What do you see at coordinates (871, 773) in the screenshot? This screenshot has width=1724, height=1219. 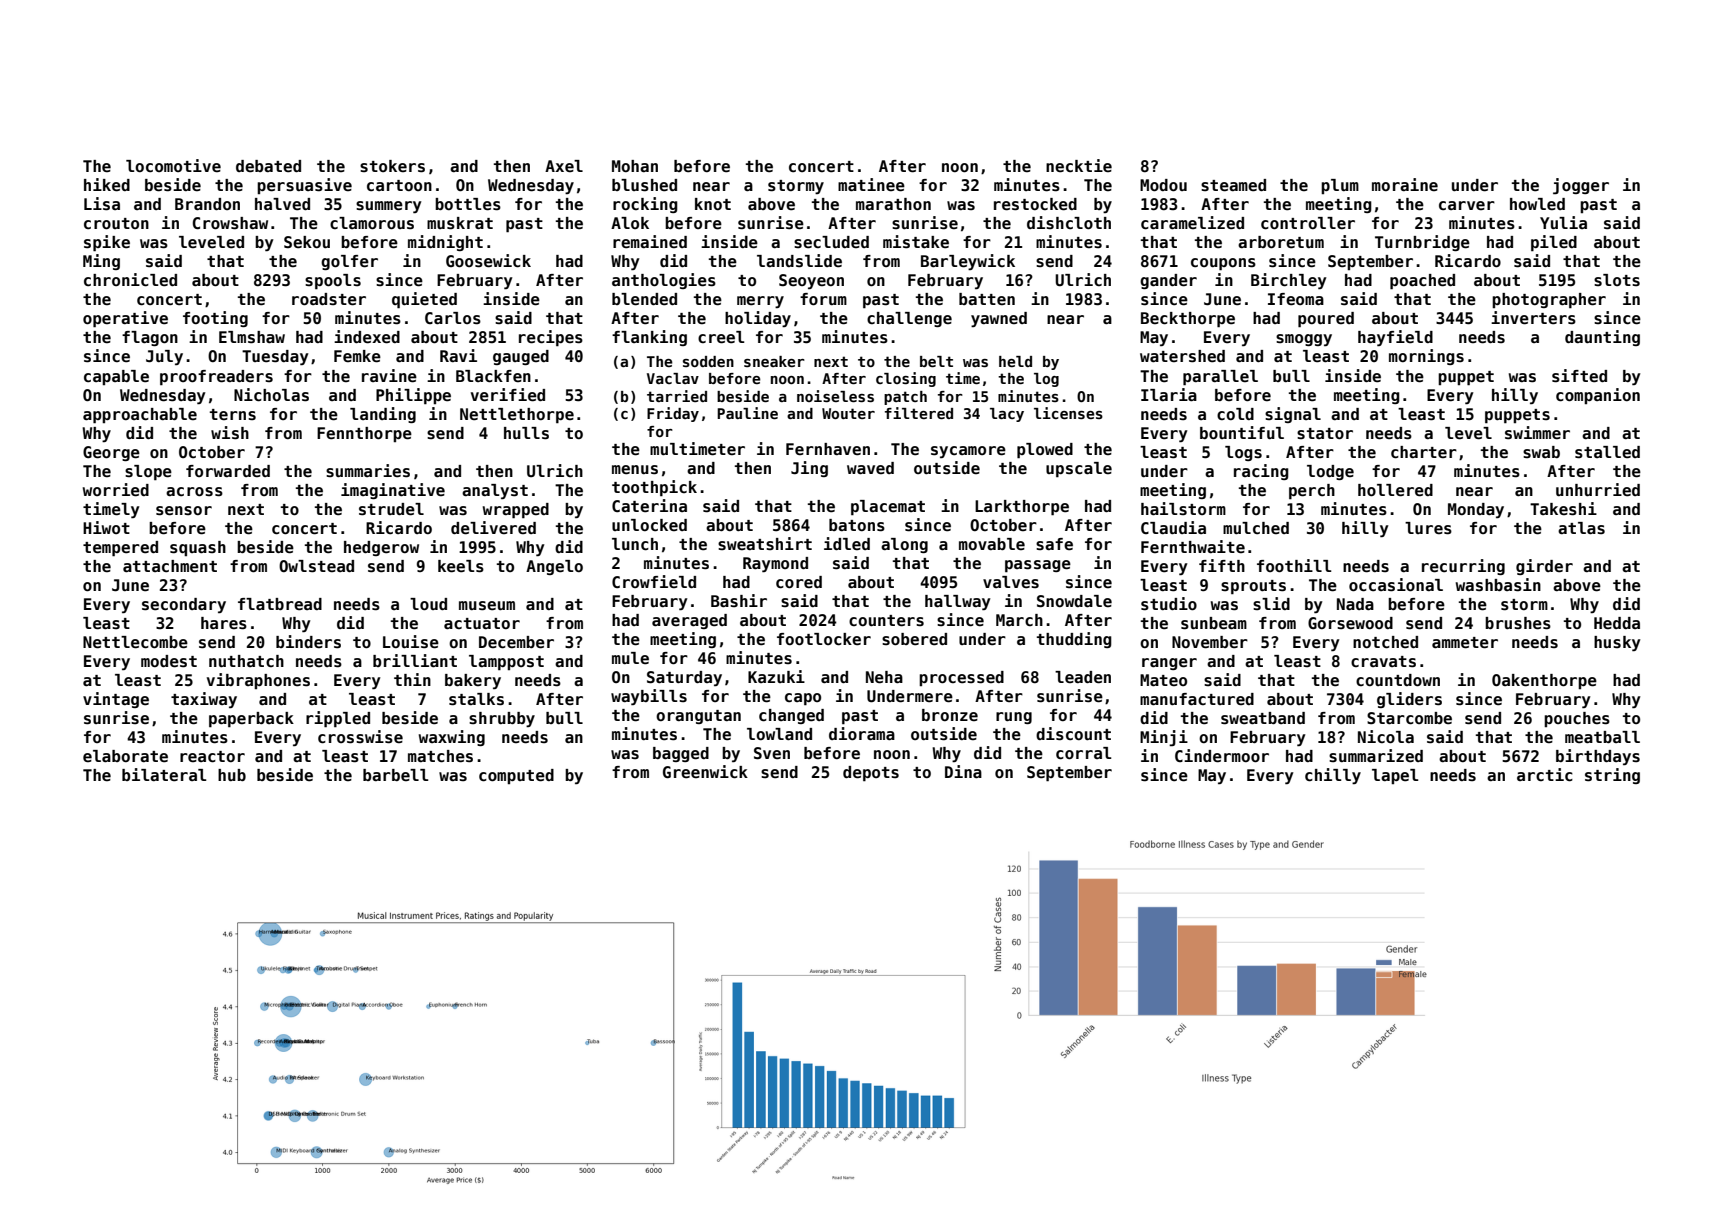 I see `depots` at bounding box center [871, 773].
